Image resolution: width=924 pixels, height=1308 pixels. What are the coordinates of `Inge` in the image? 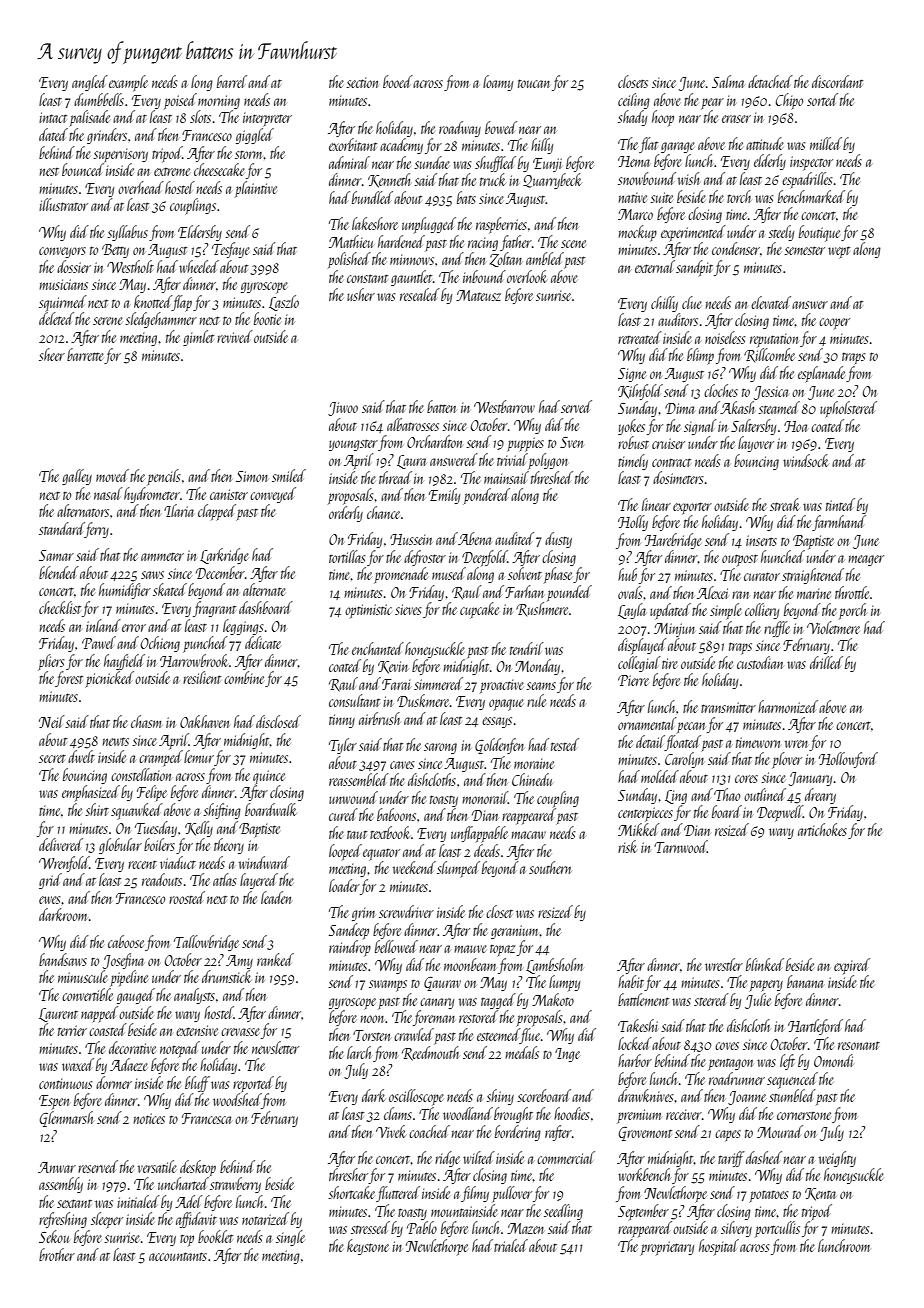 It's located at (567, 1055).
